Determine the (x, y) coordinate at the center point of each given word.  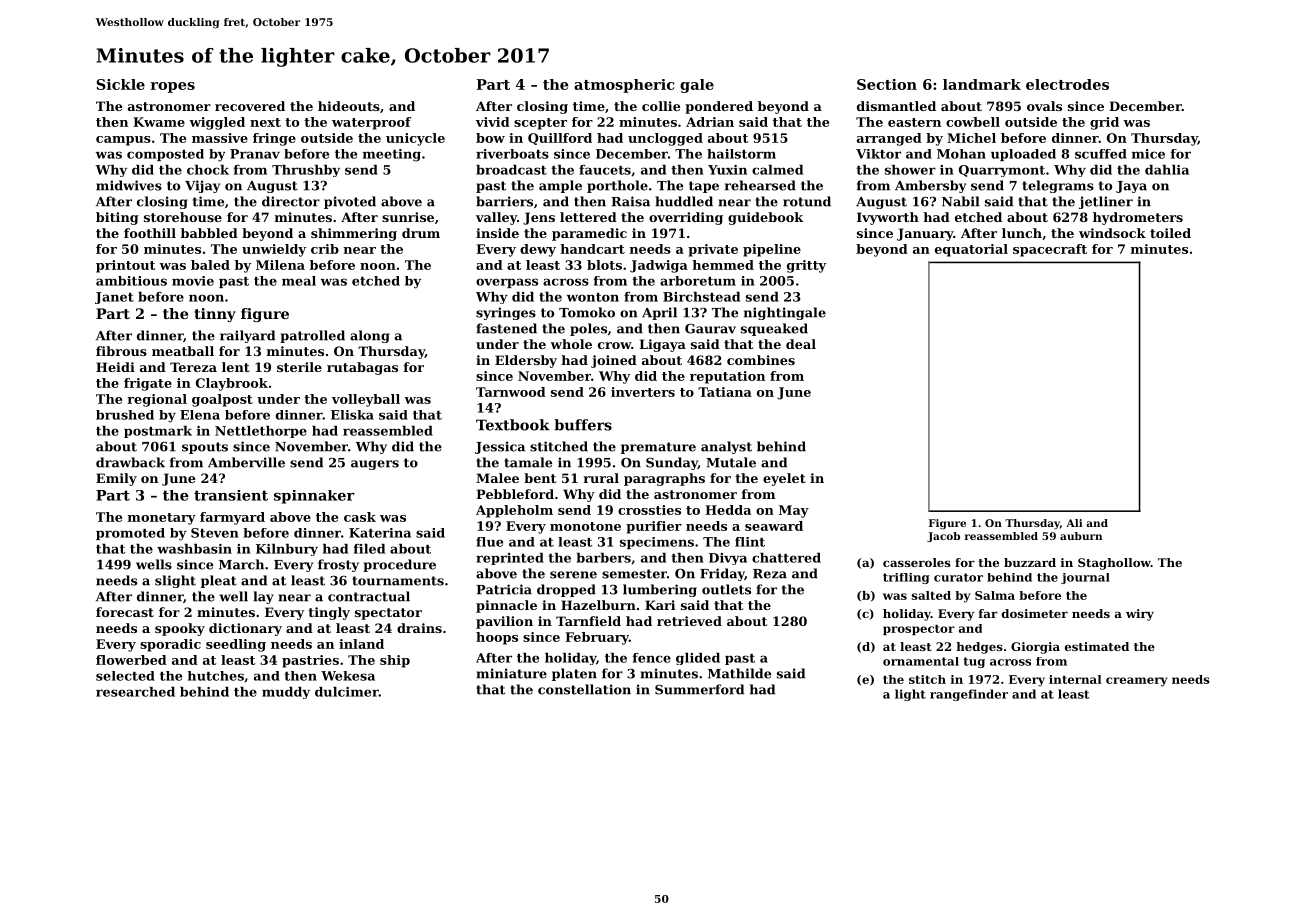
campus (123, 141)
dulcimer (347, 692)
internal (1075, 679)
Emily (116, 479)
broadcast (511, 170)
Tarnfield (588, 621)
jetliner (1106, 202)
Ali (1074, 523)
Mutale (731, 462)
